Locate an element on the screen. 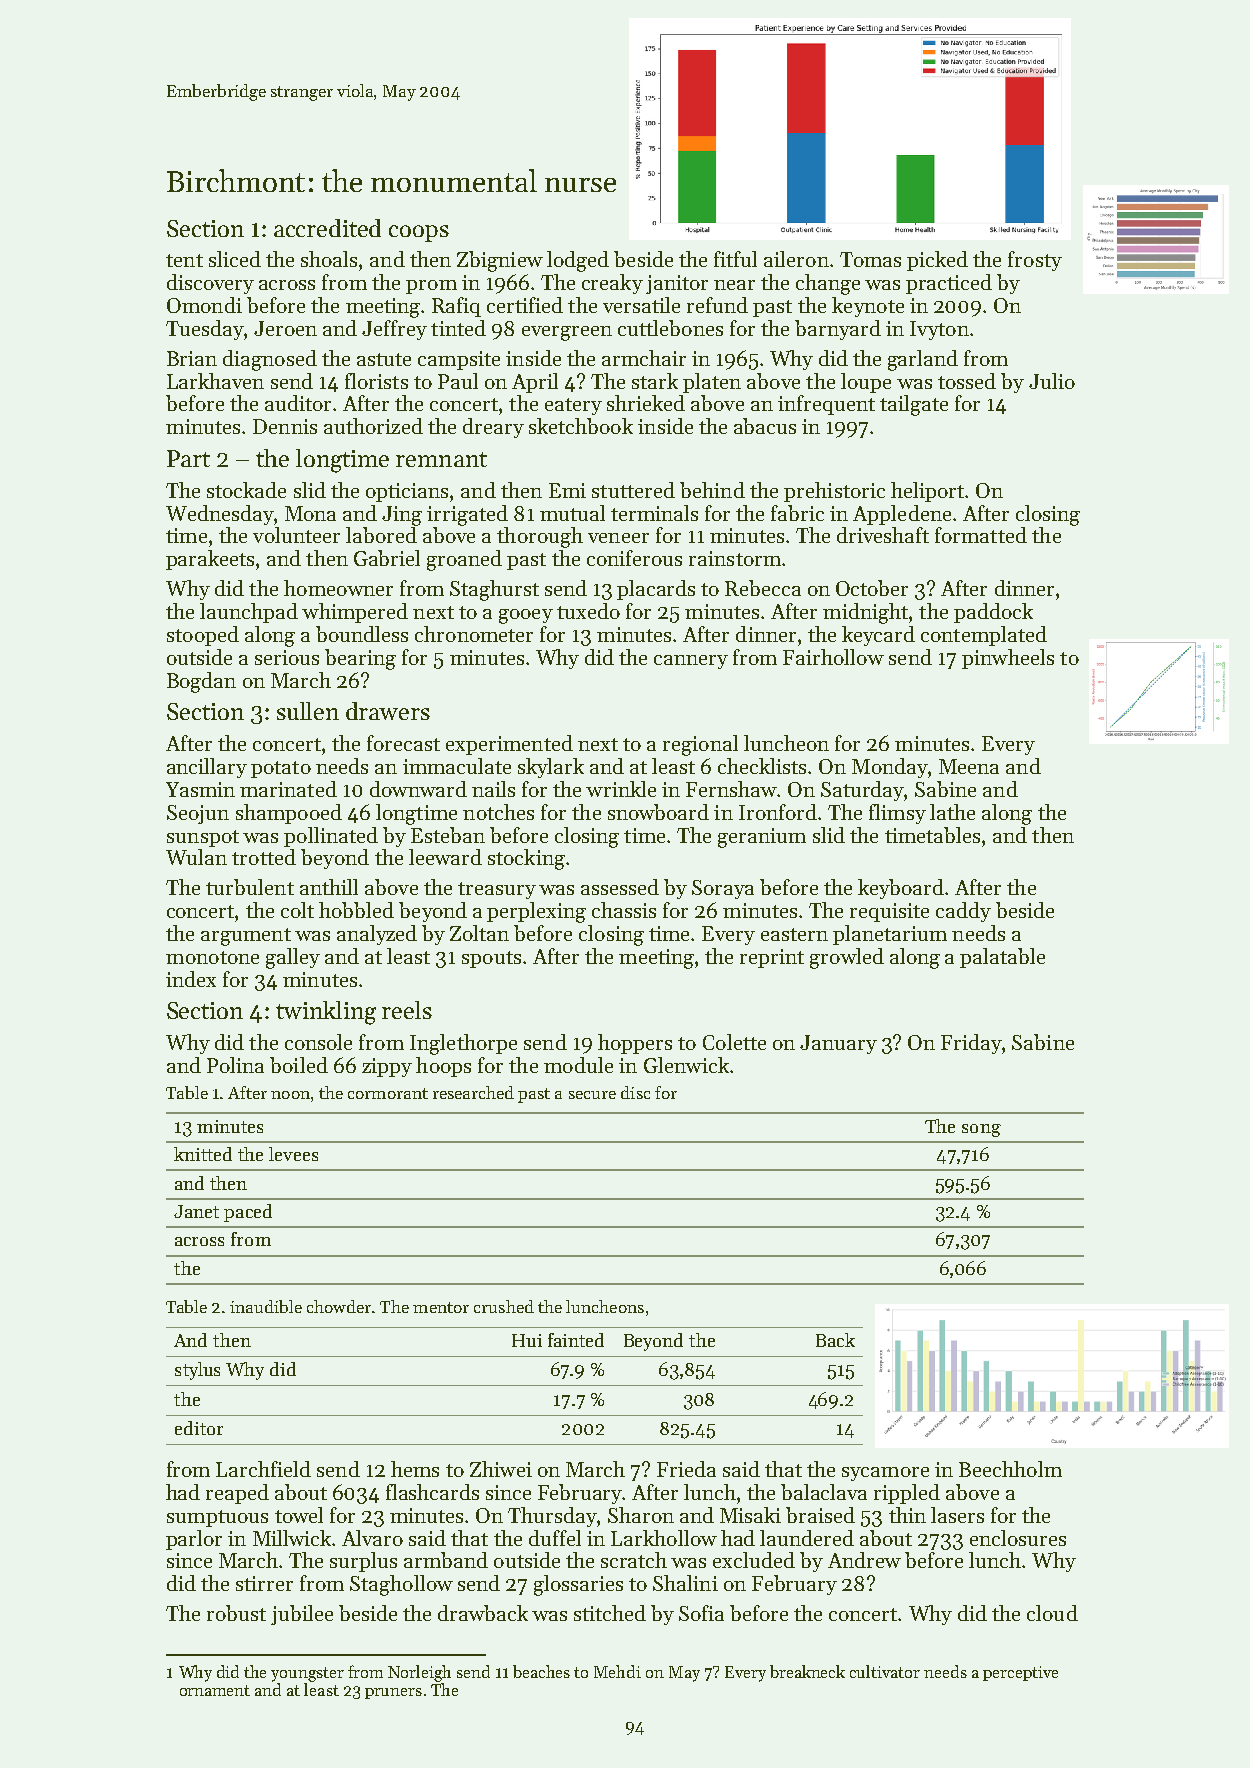 This screenshot has height=1768, width=1250. sullen is located at coordinates (308, 711).
